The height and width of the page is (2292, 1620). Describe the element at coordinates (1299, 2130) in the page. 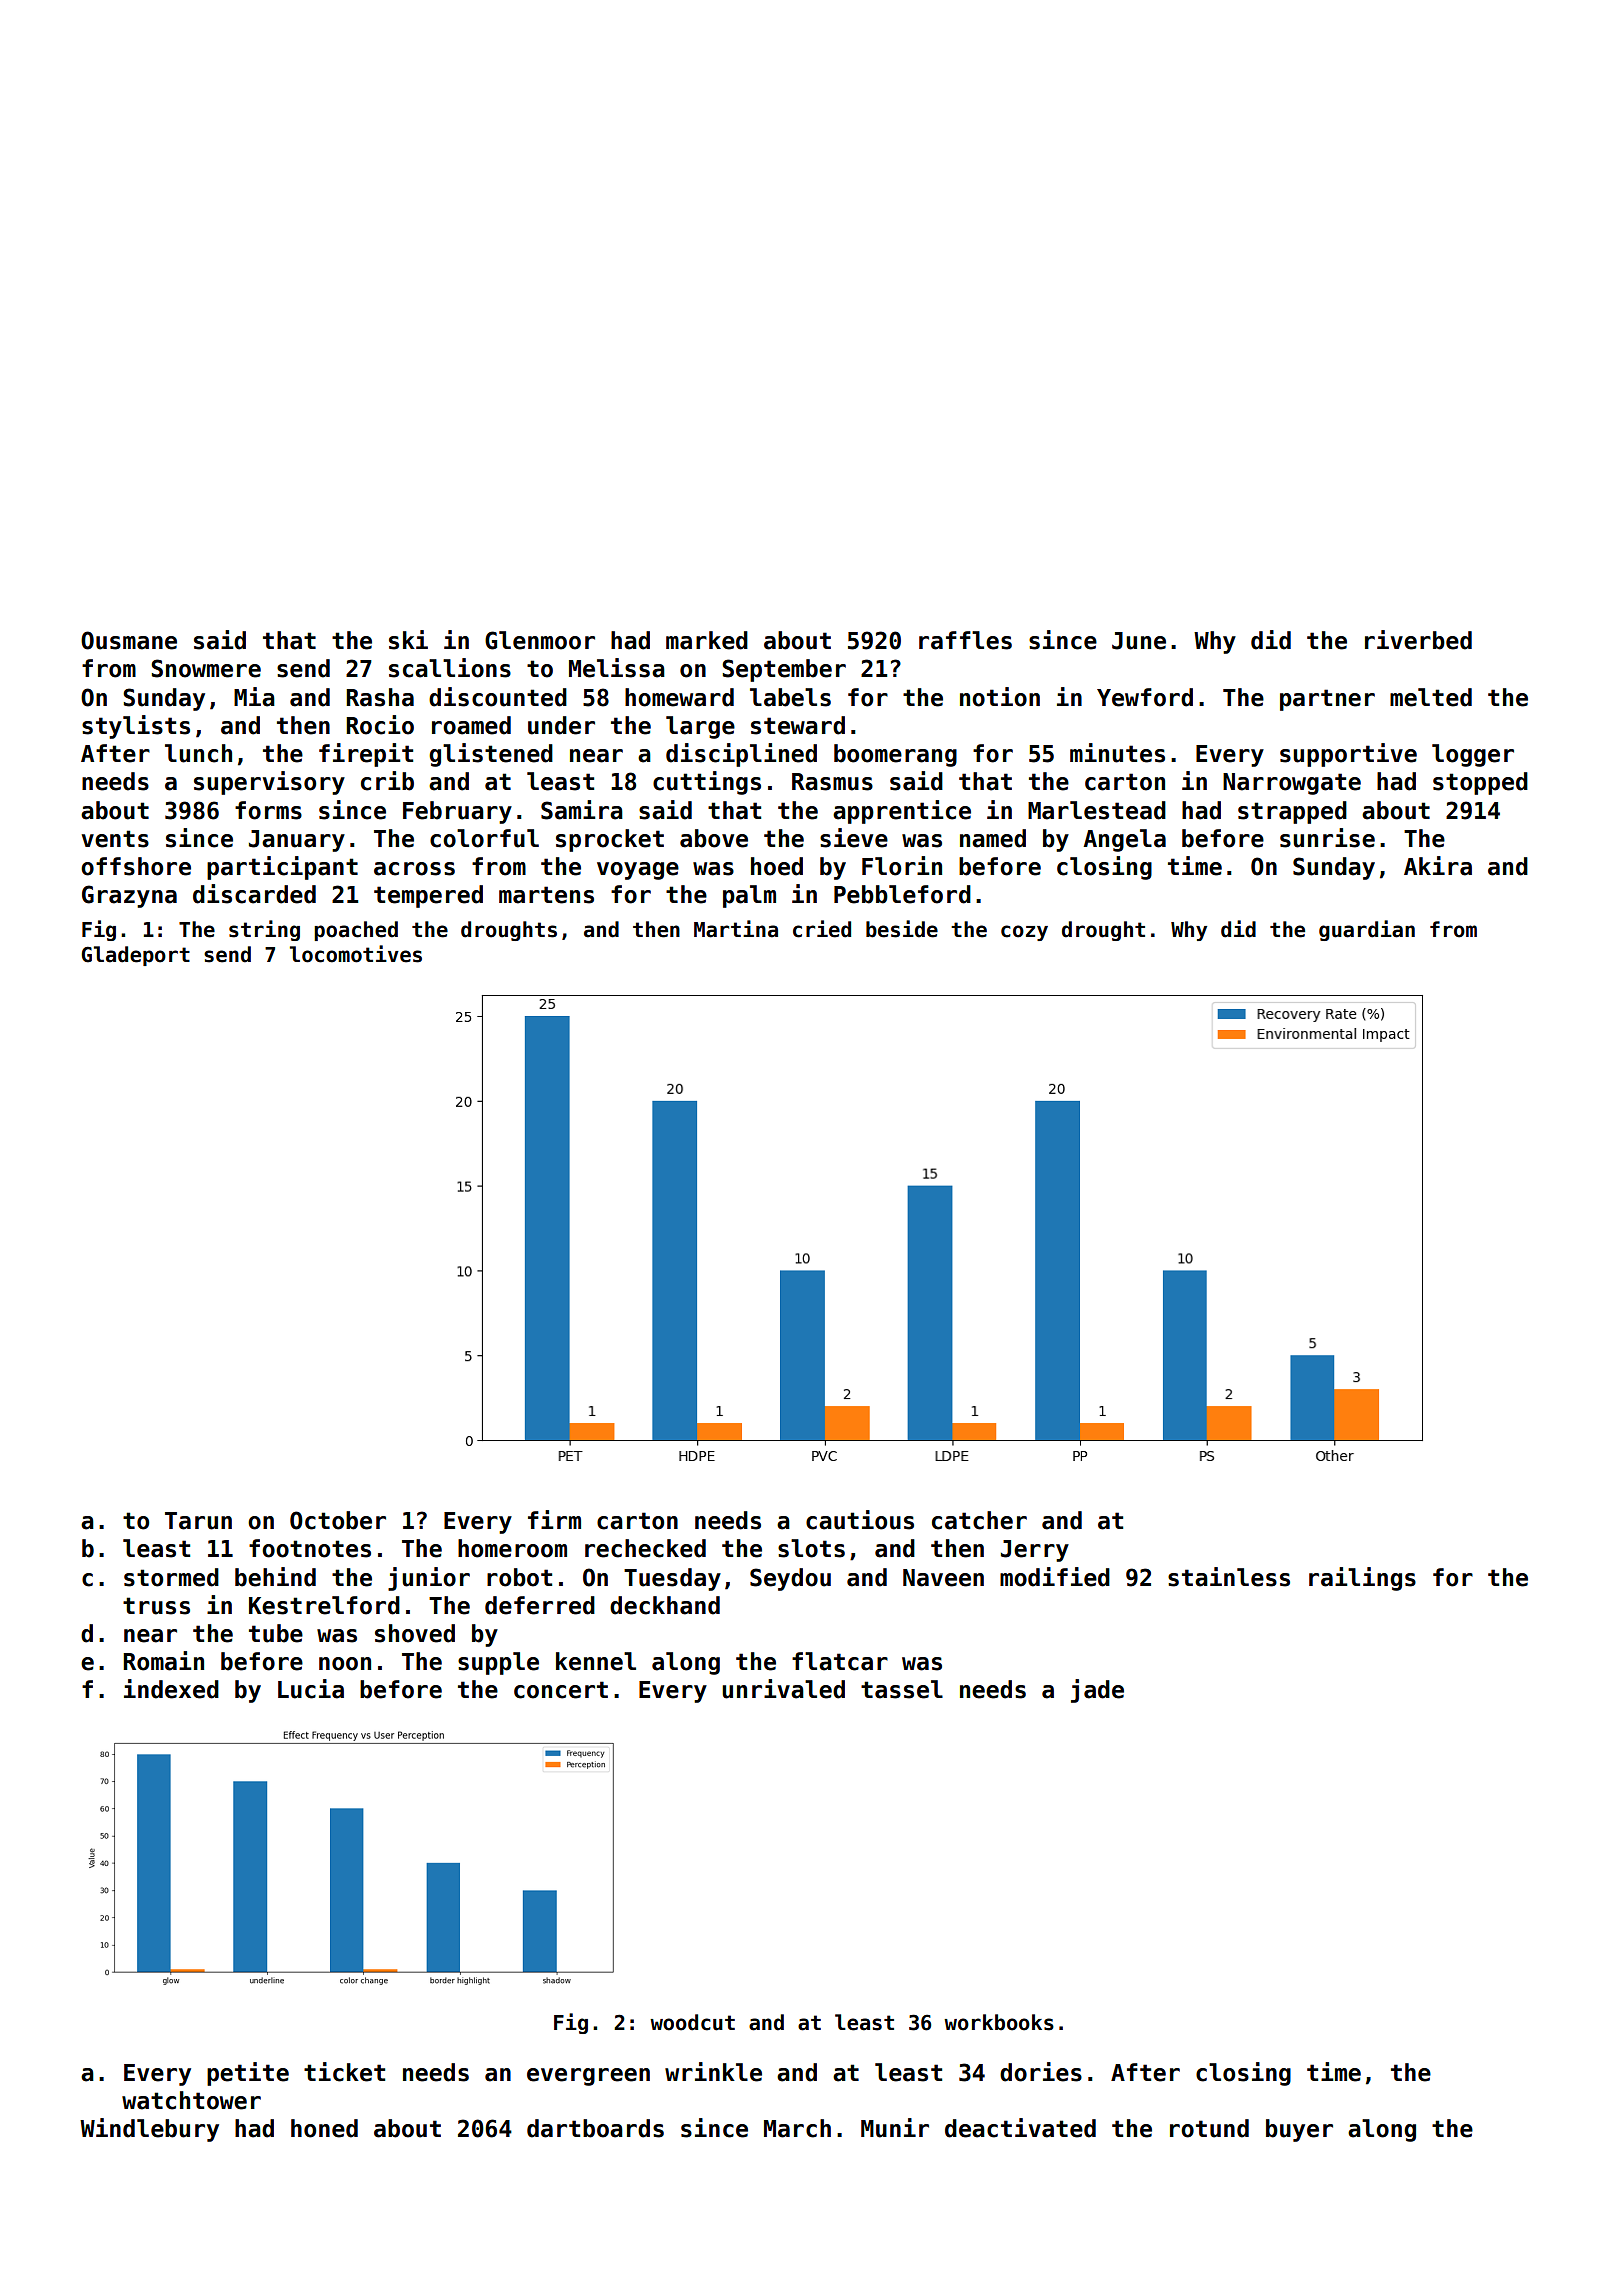

I see `buyer` at that location.
